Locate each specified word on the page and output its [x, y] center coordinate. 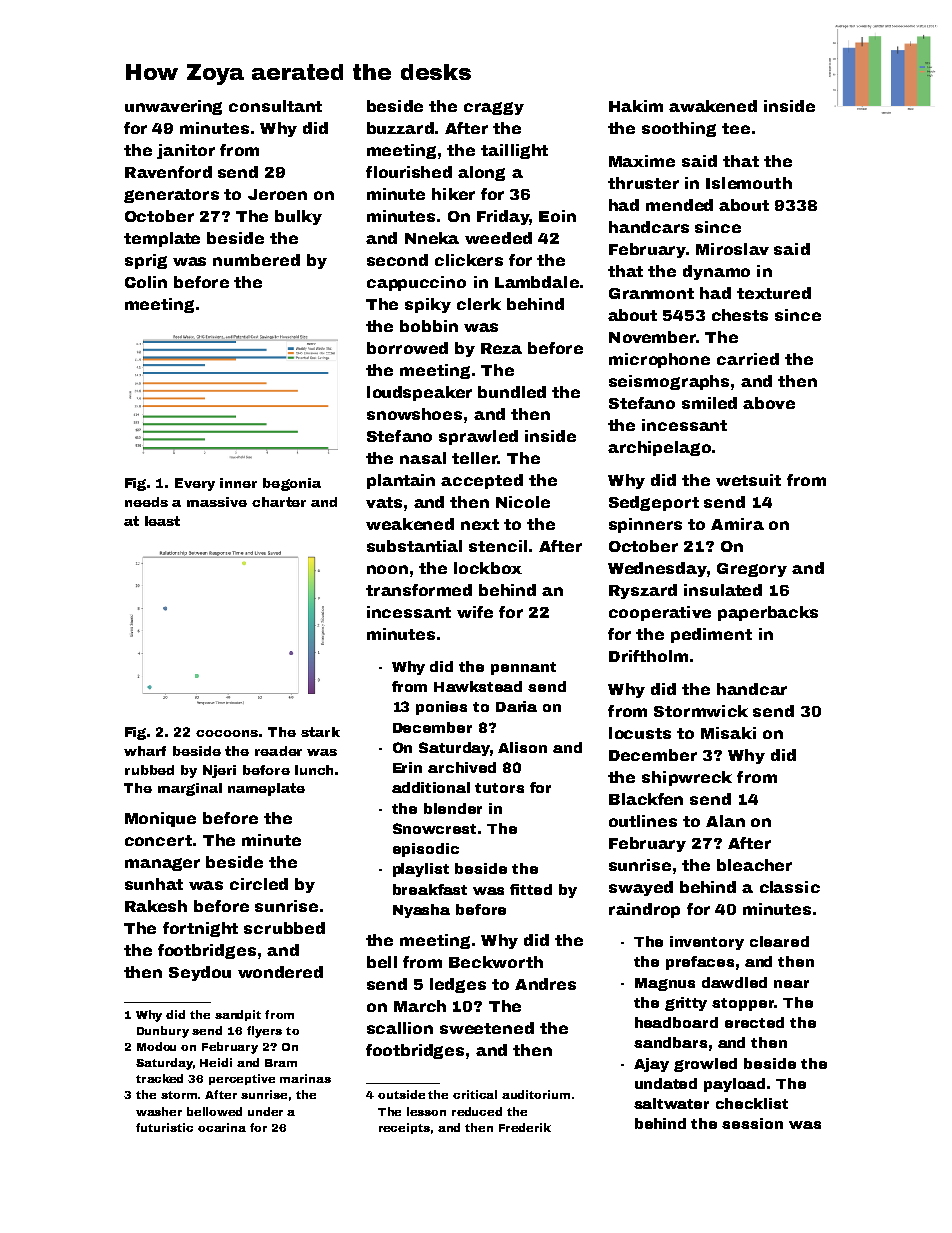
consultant [275, 106]
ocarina [222, 1127]
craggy [494, 108]
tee [736, 128]
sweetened [487, 1028]
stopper [743, 1004]
